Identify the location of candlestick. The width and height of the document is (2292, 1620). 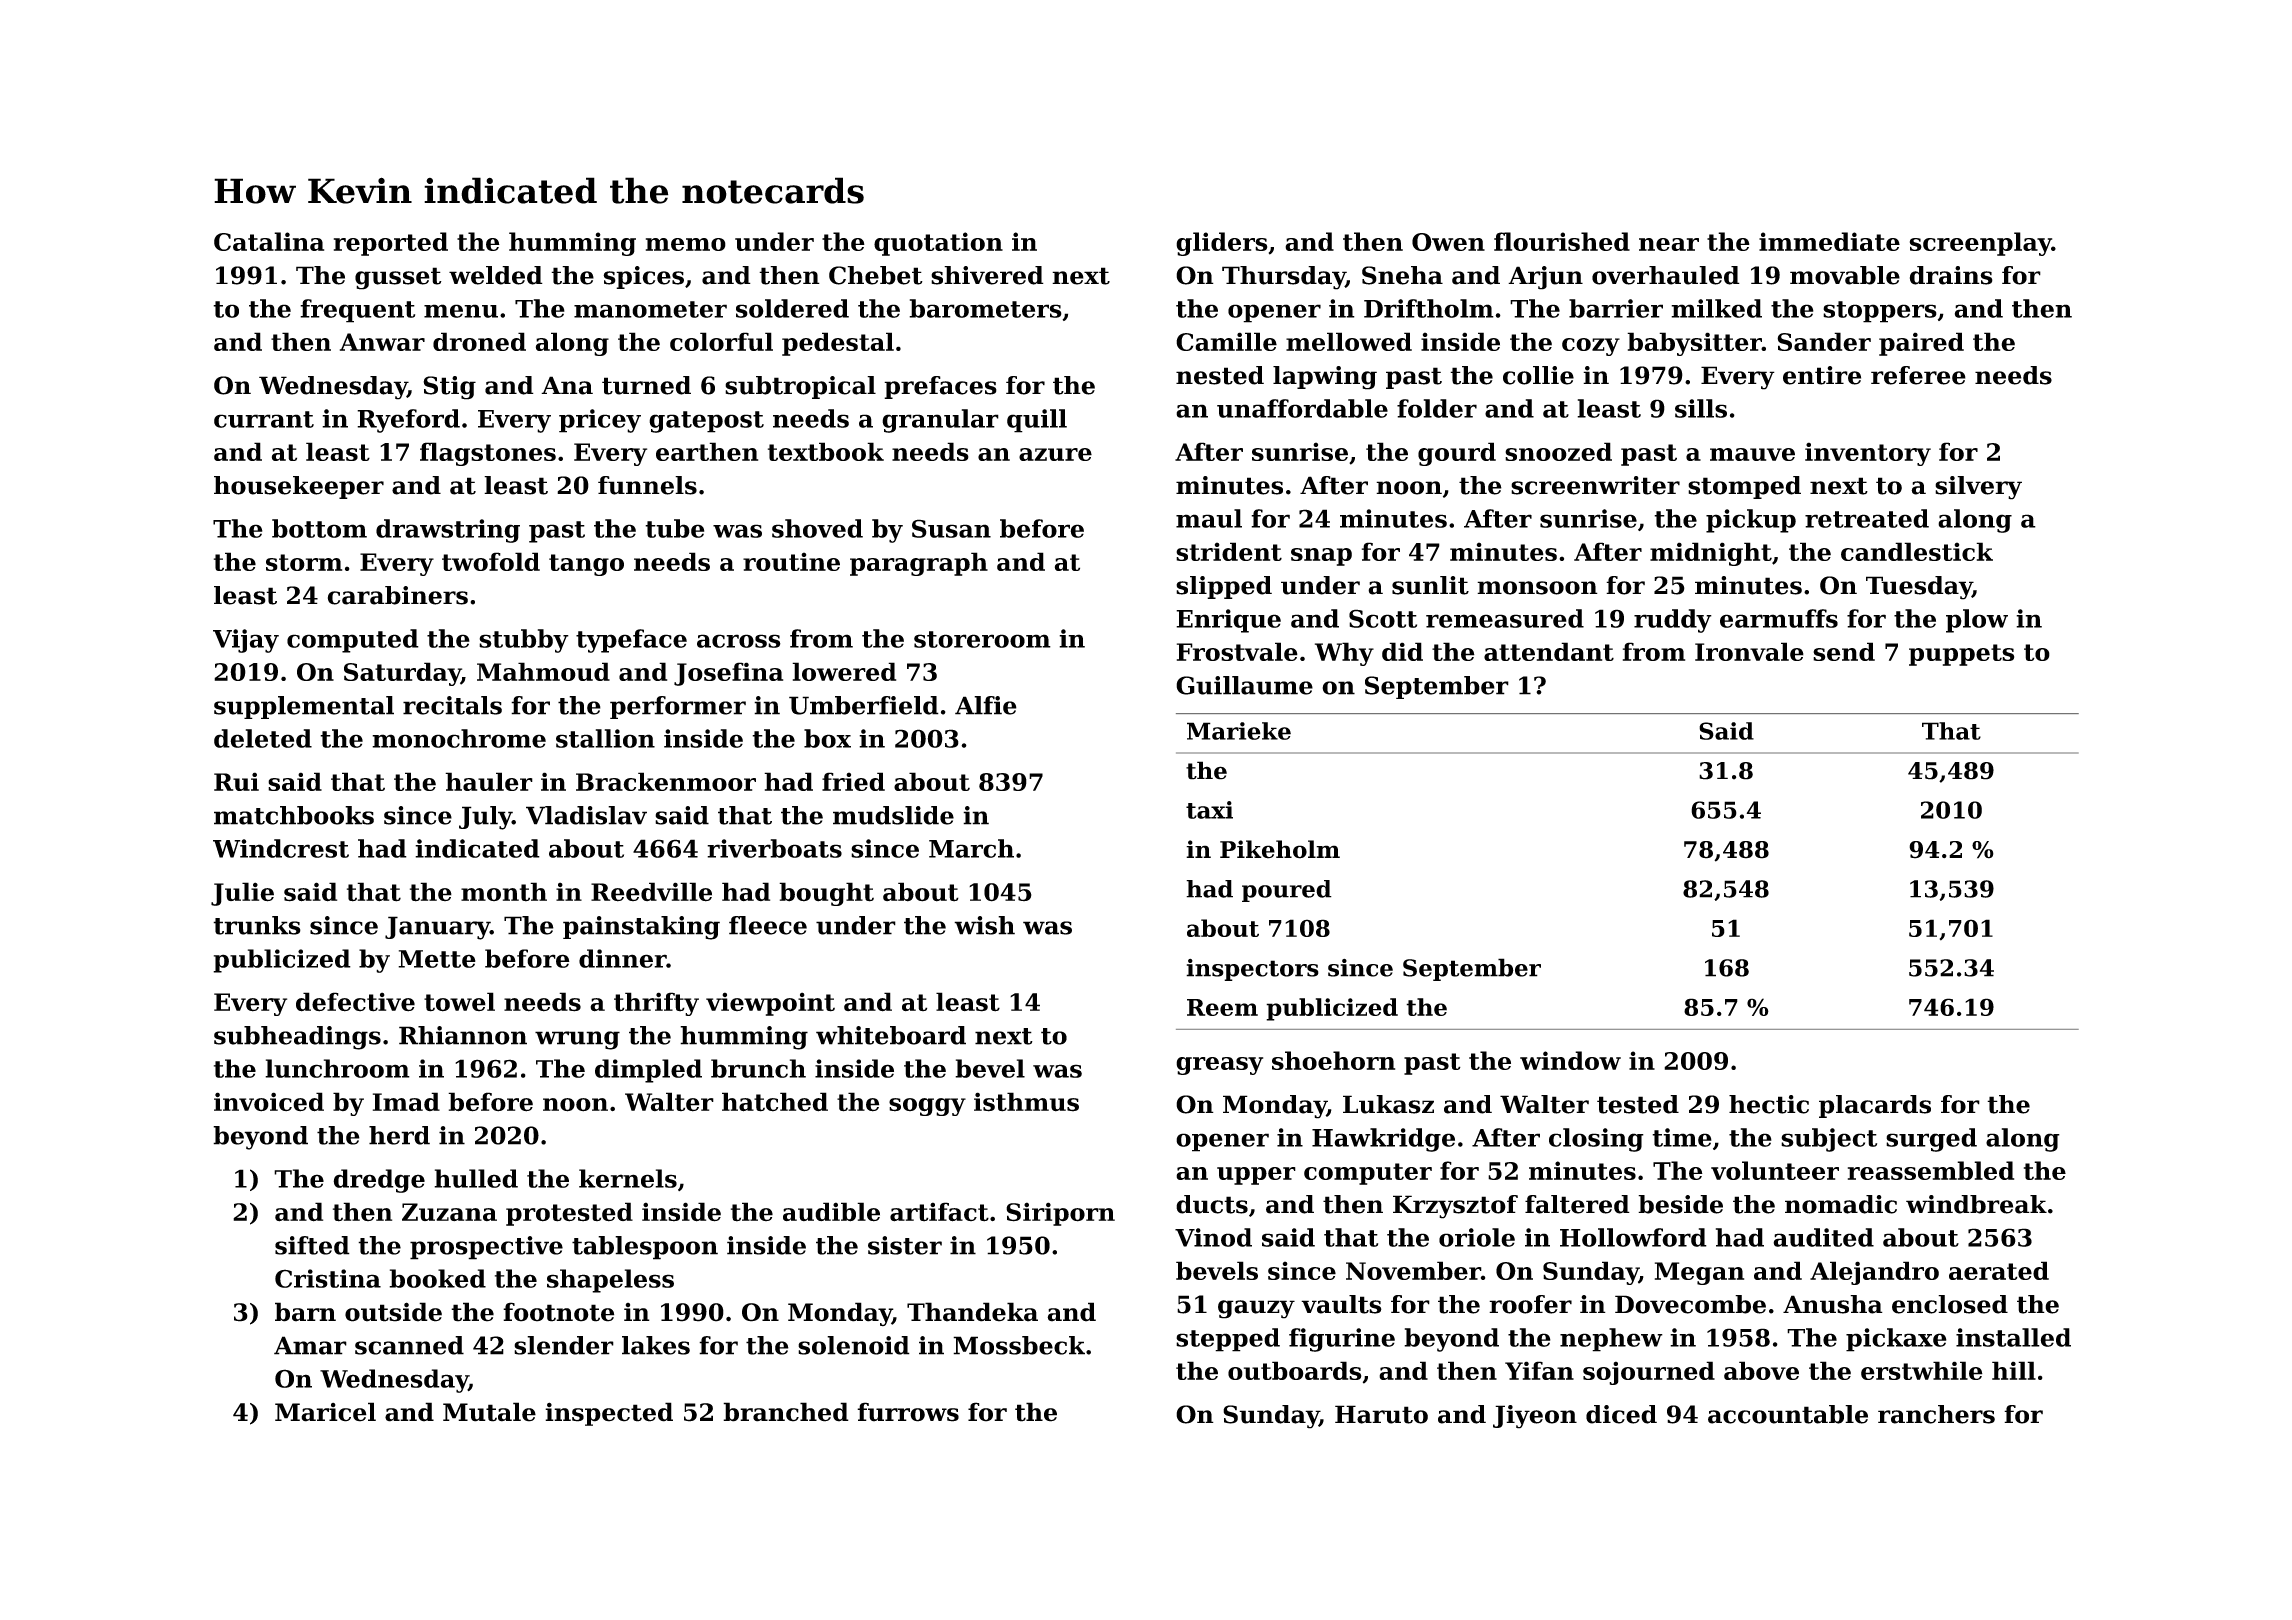
(1917, 551).
